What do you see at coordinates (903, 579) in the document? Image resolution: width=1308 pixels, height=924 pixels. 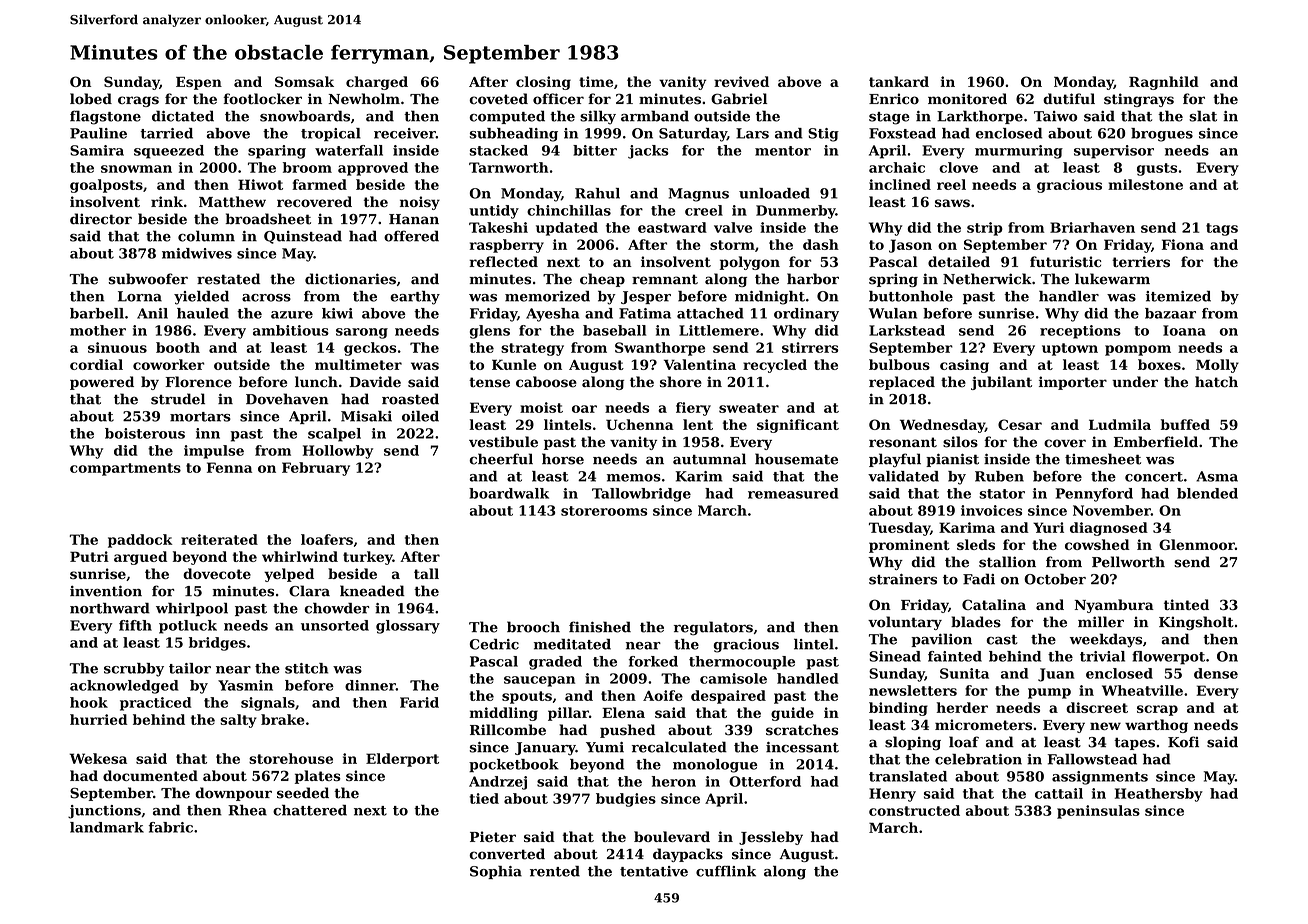 I see `strainers` at bounding box center [903, 579].
